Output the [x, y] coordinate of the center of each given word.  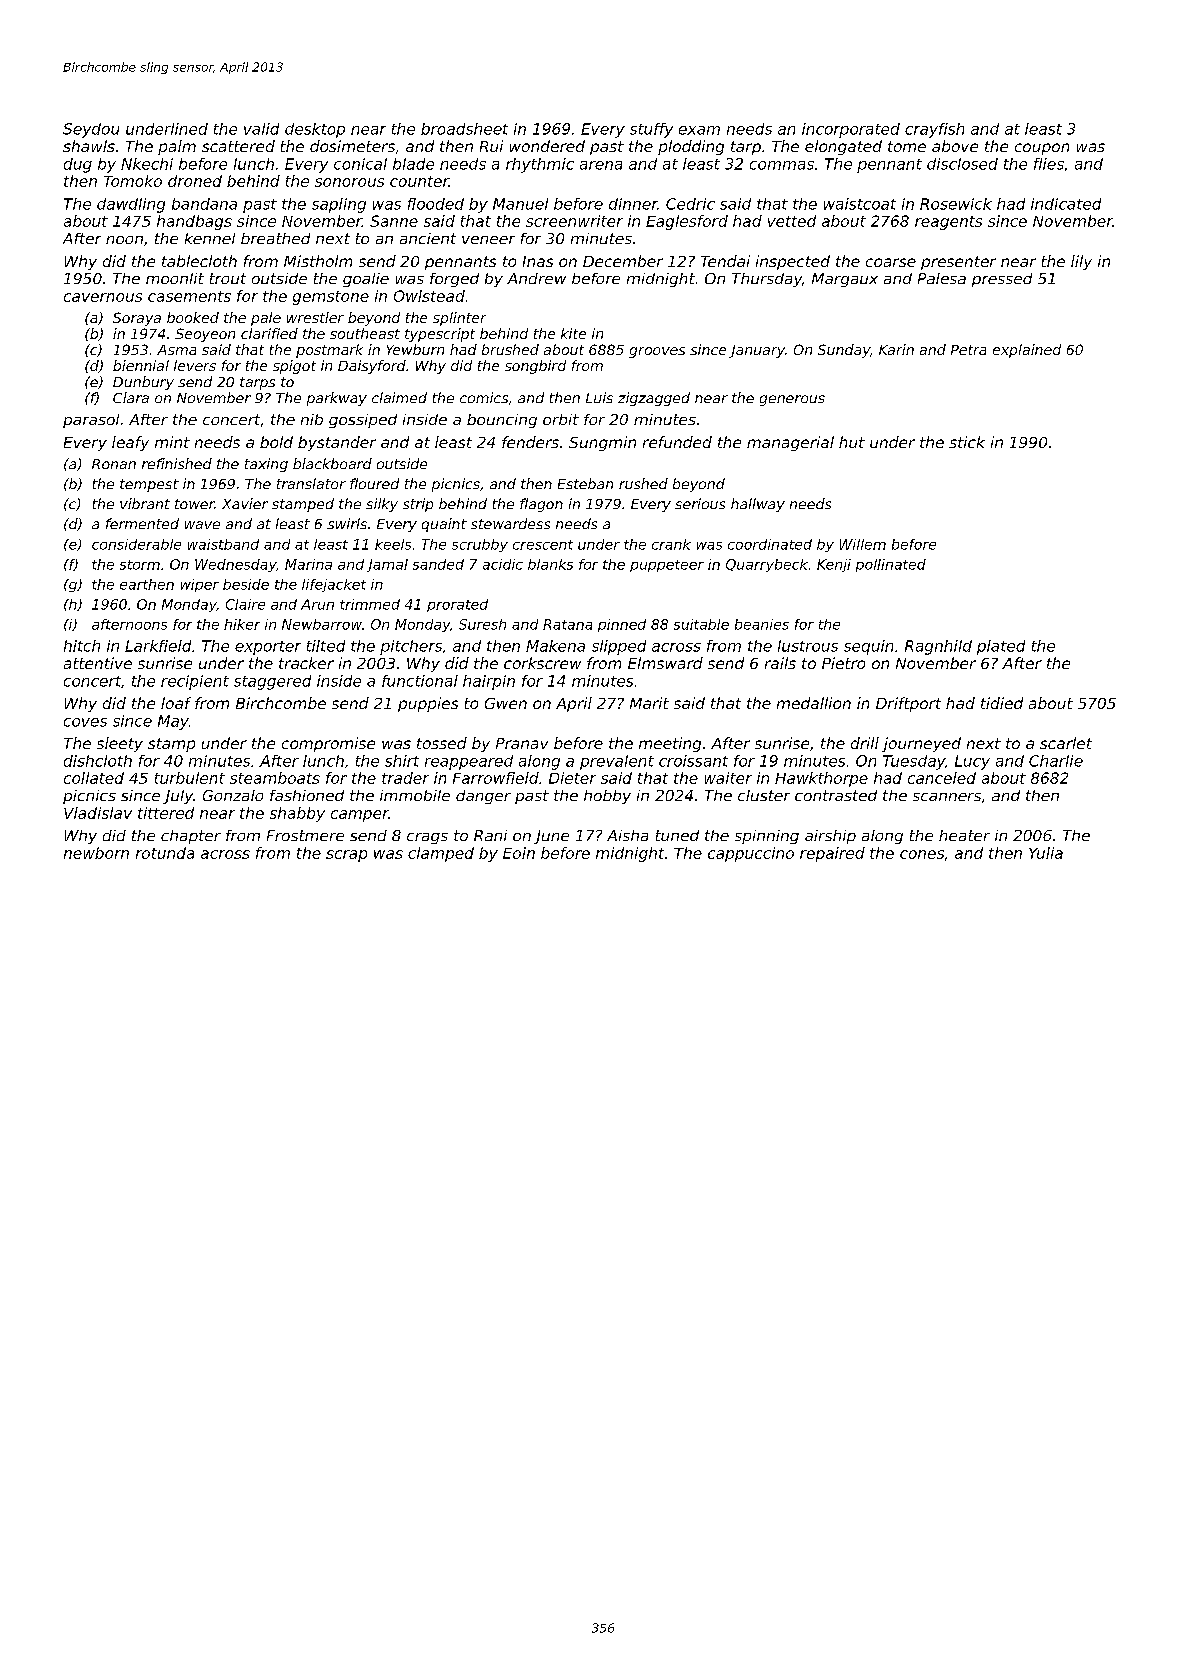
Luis [599, 397]
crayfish [934, 130]
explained [1027, 351]
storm [140, 565]
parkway [337, 399]
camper [360, 816]
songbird [535, 367]
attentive [98, 663]
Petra [968, 350]
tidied [1002, 703]
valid [261, 129]
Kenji [834, 565]
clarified [269, 333]
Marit [649, 703]
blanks [550, 564]
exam [699, 130]
